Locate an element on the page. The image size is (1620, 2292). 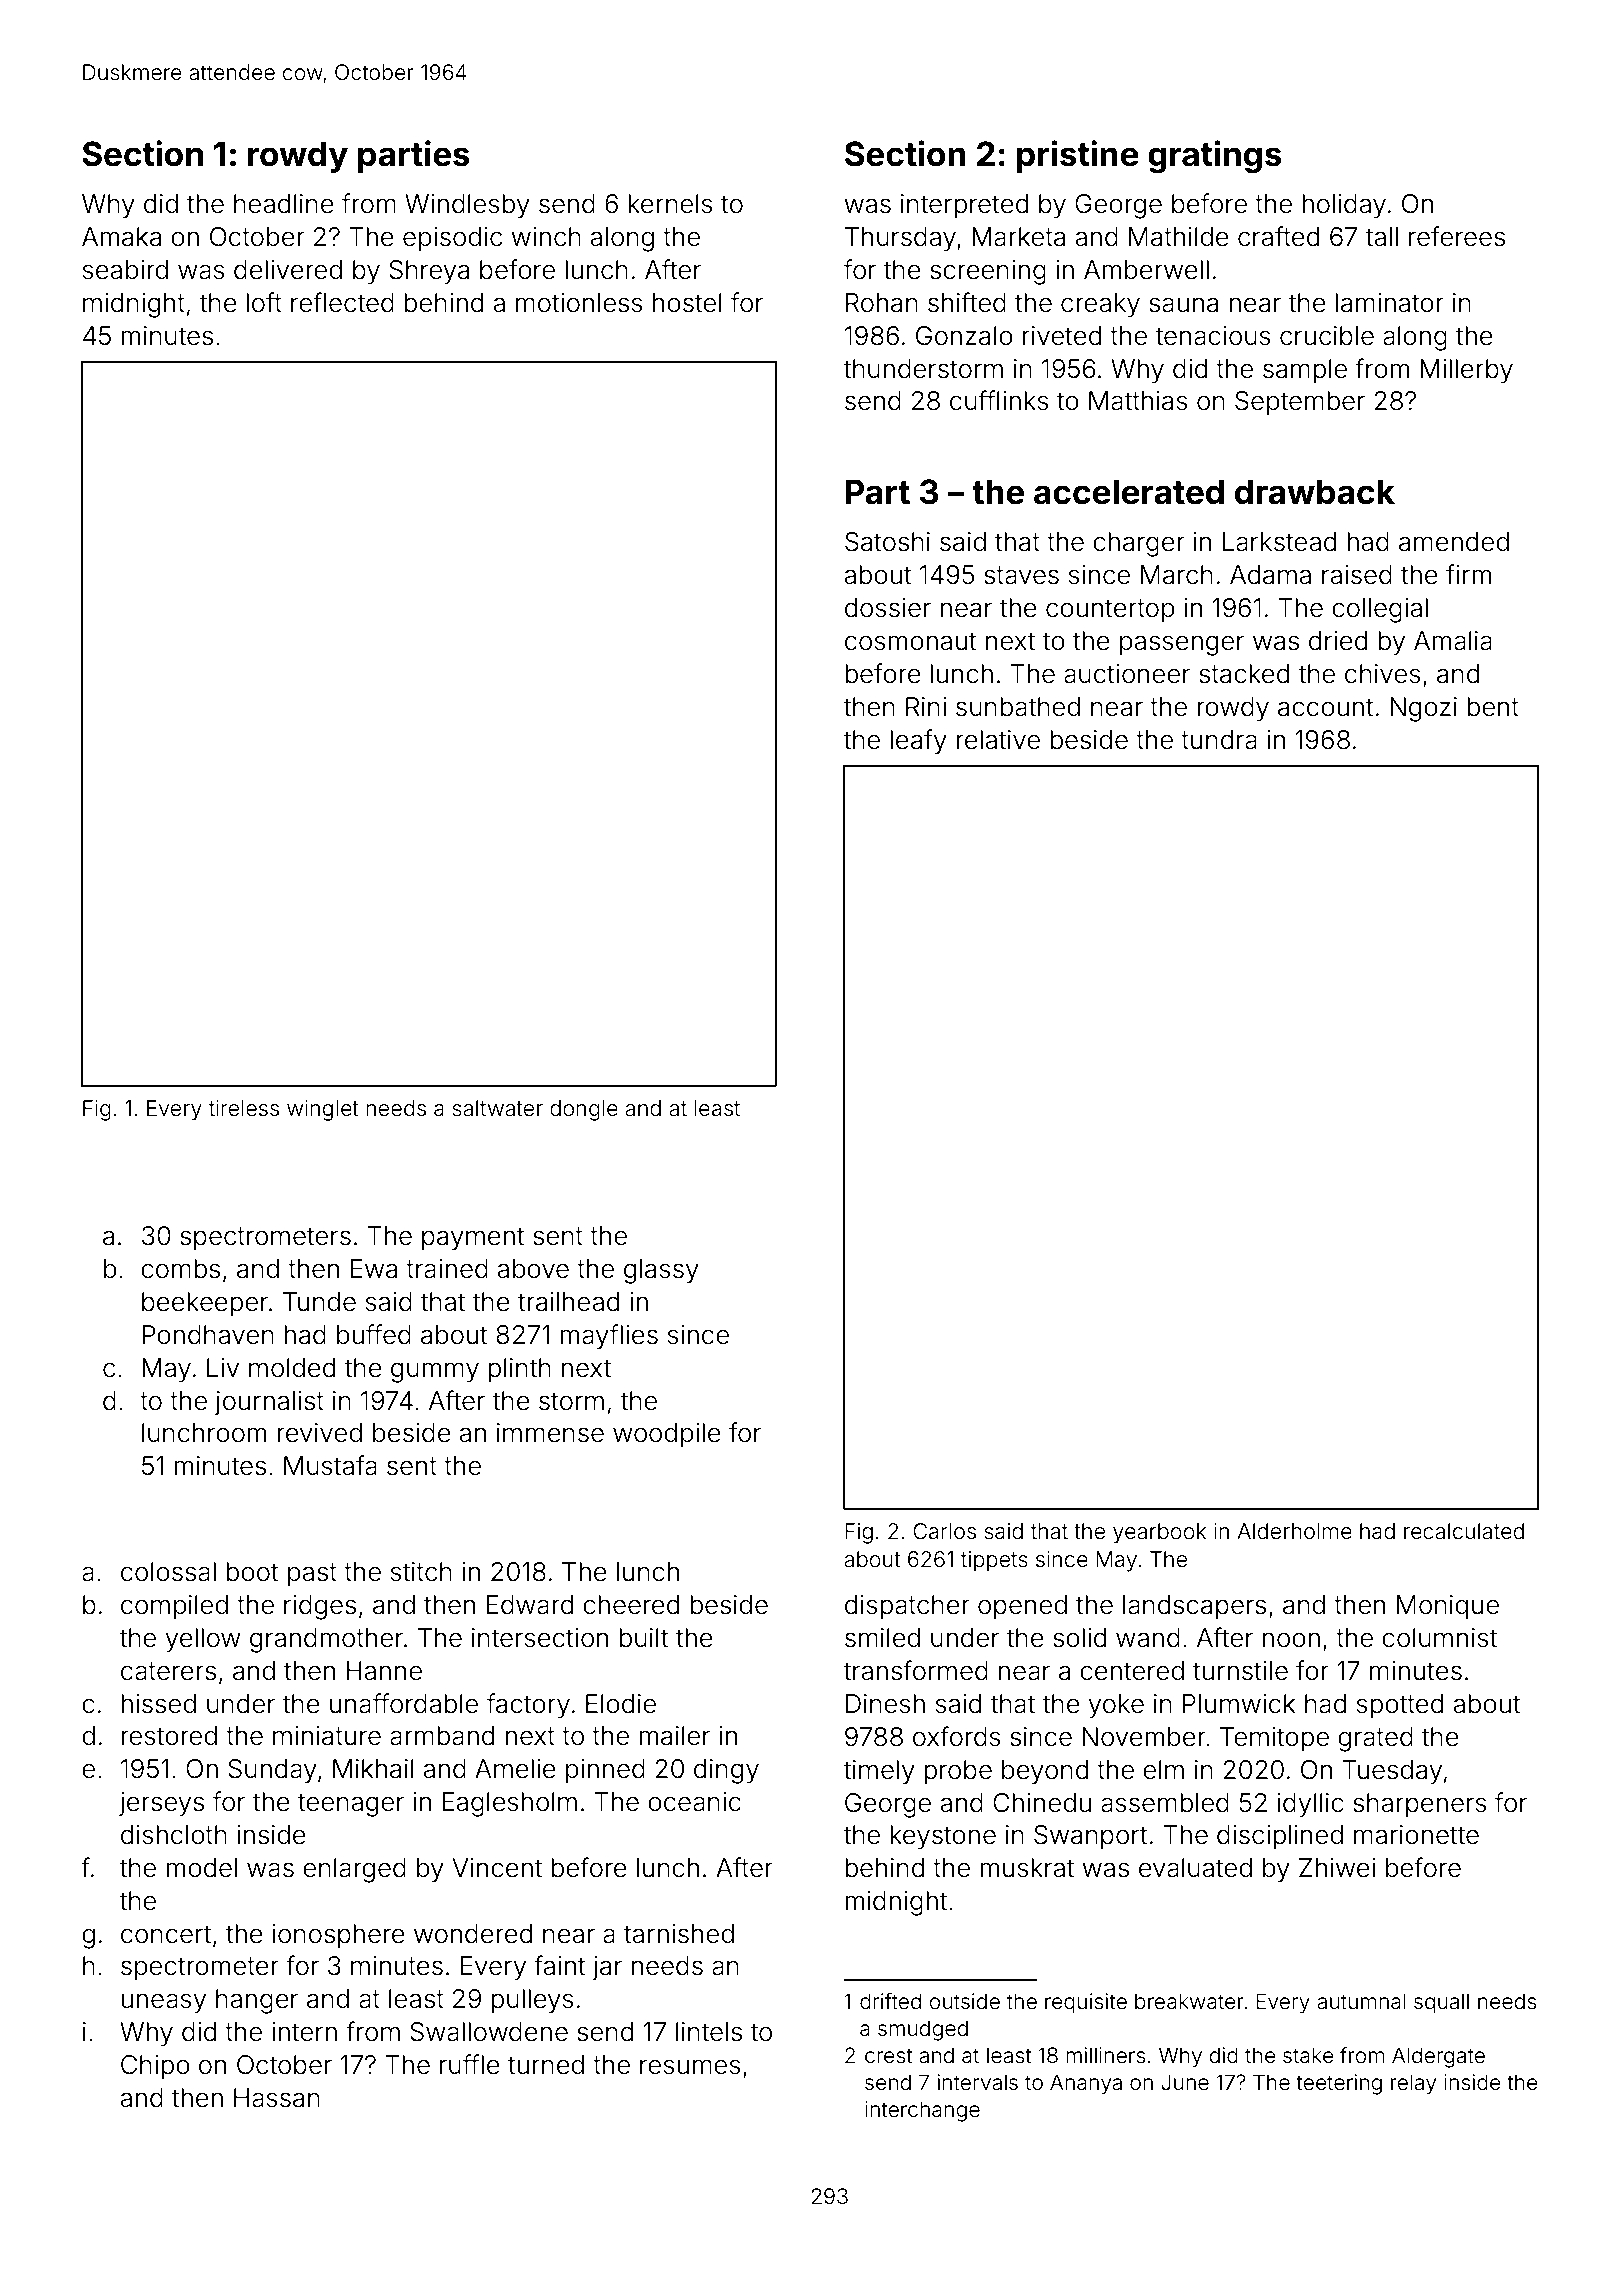
tireless is located at coordinates (244, 1108).
